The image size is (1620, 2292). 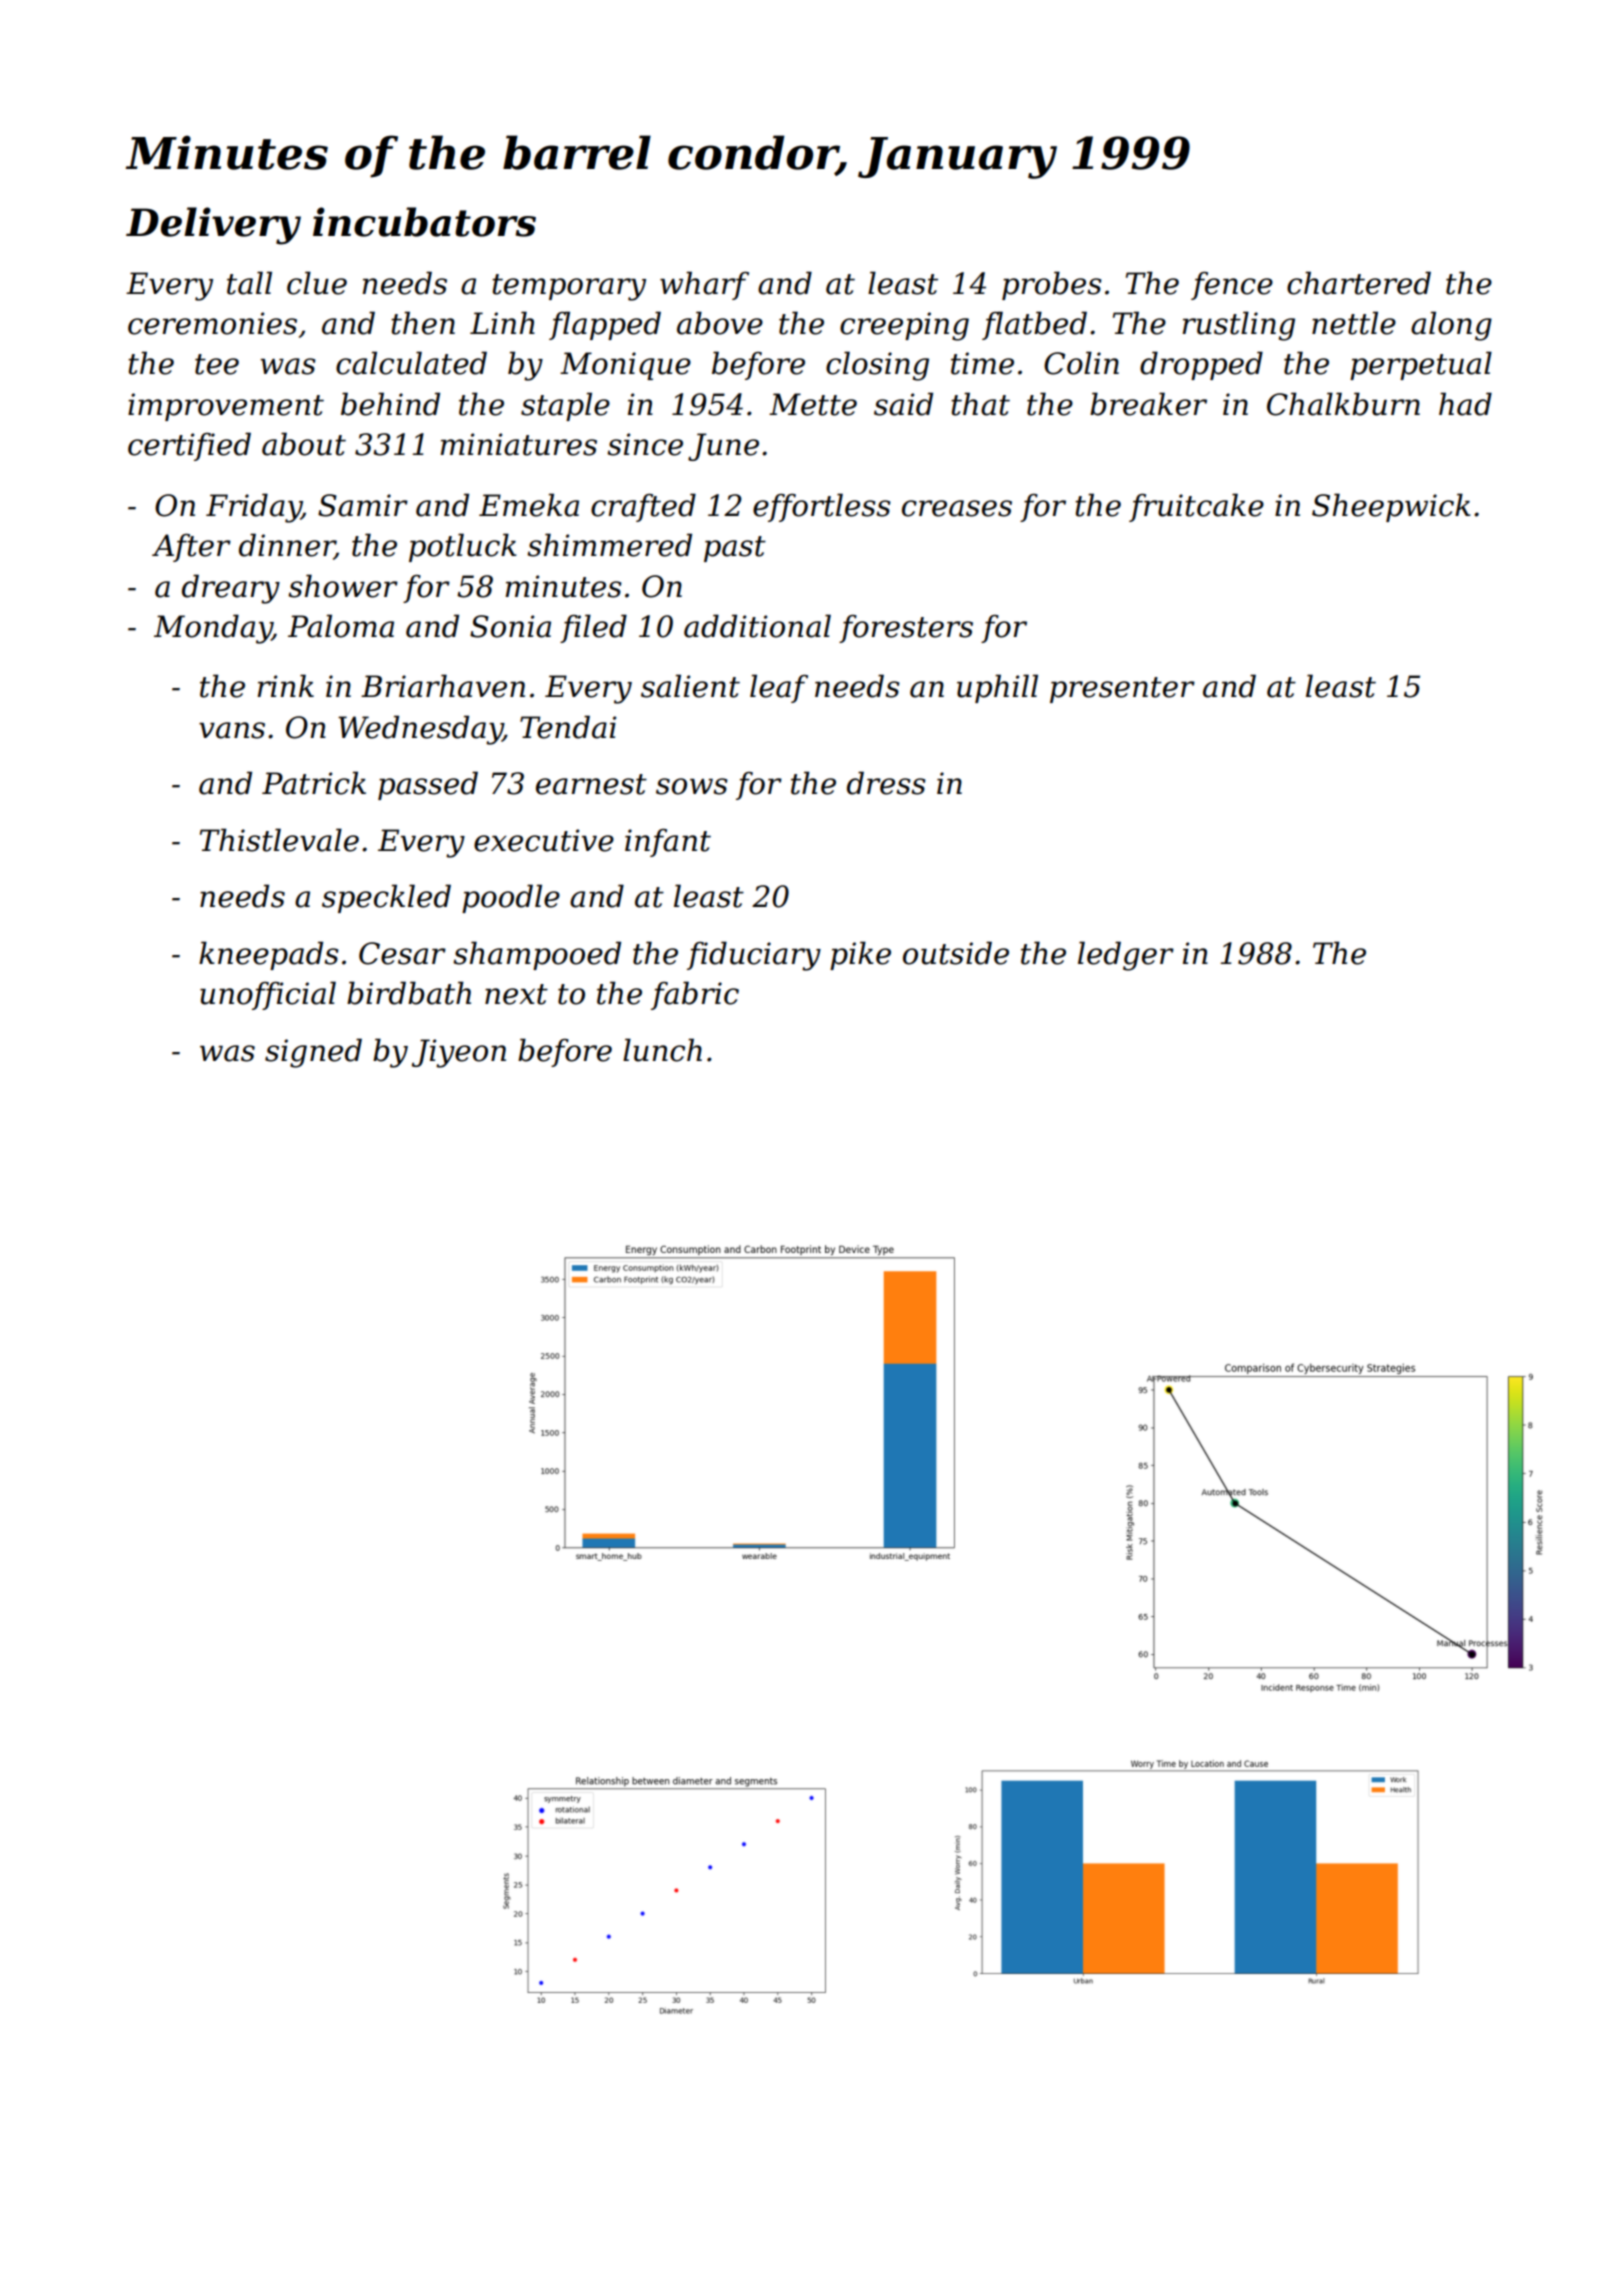 I want to click on dress, so click(x=886, y=783).
